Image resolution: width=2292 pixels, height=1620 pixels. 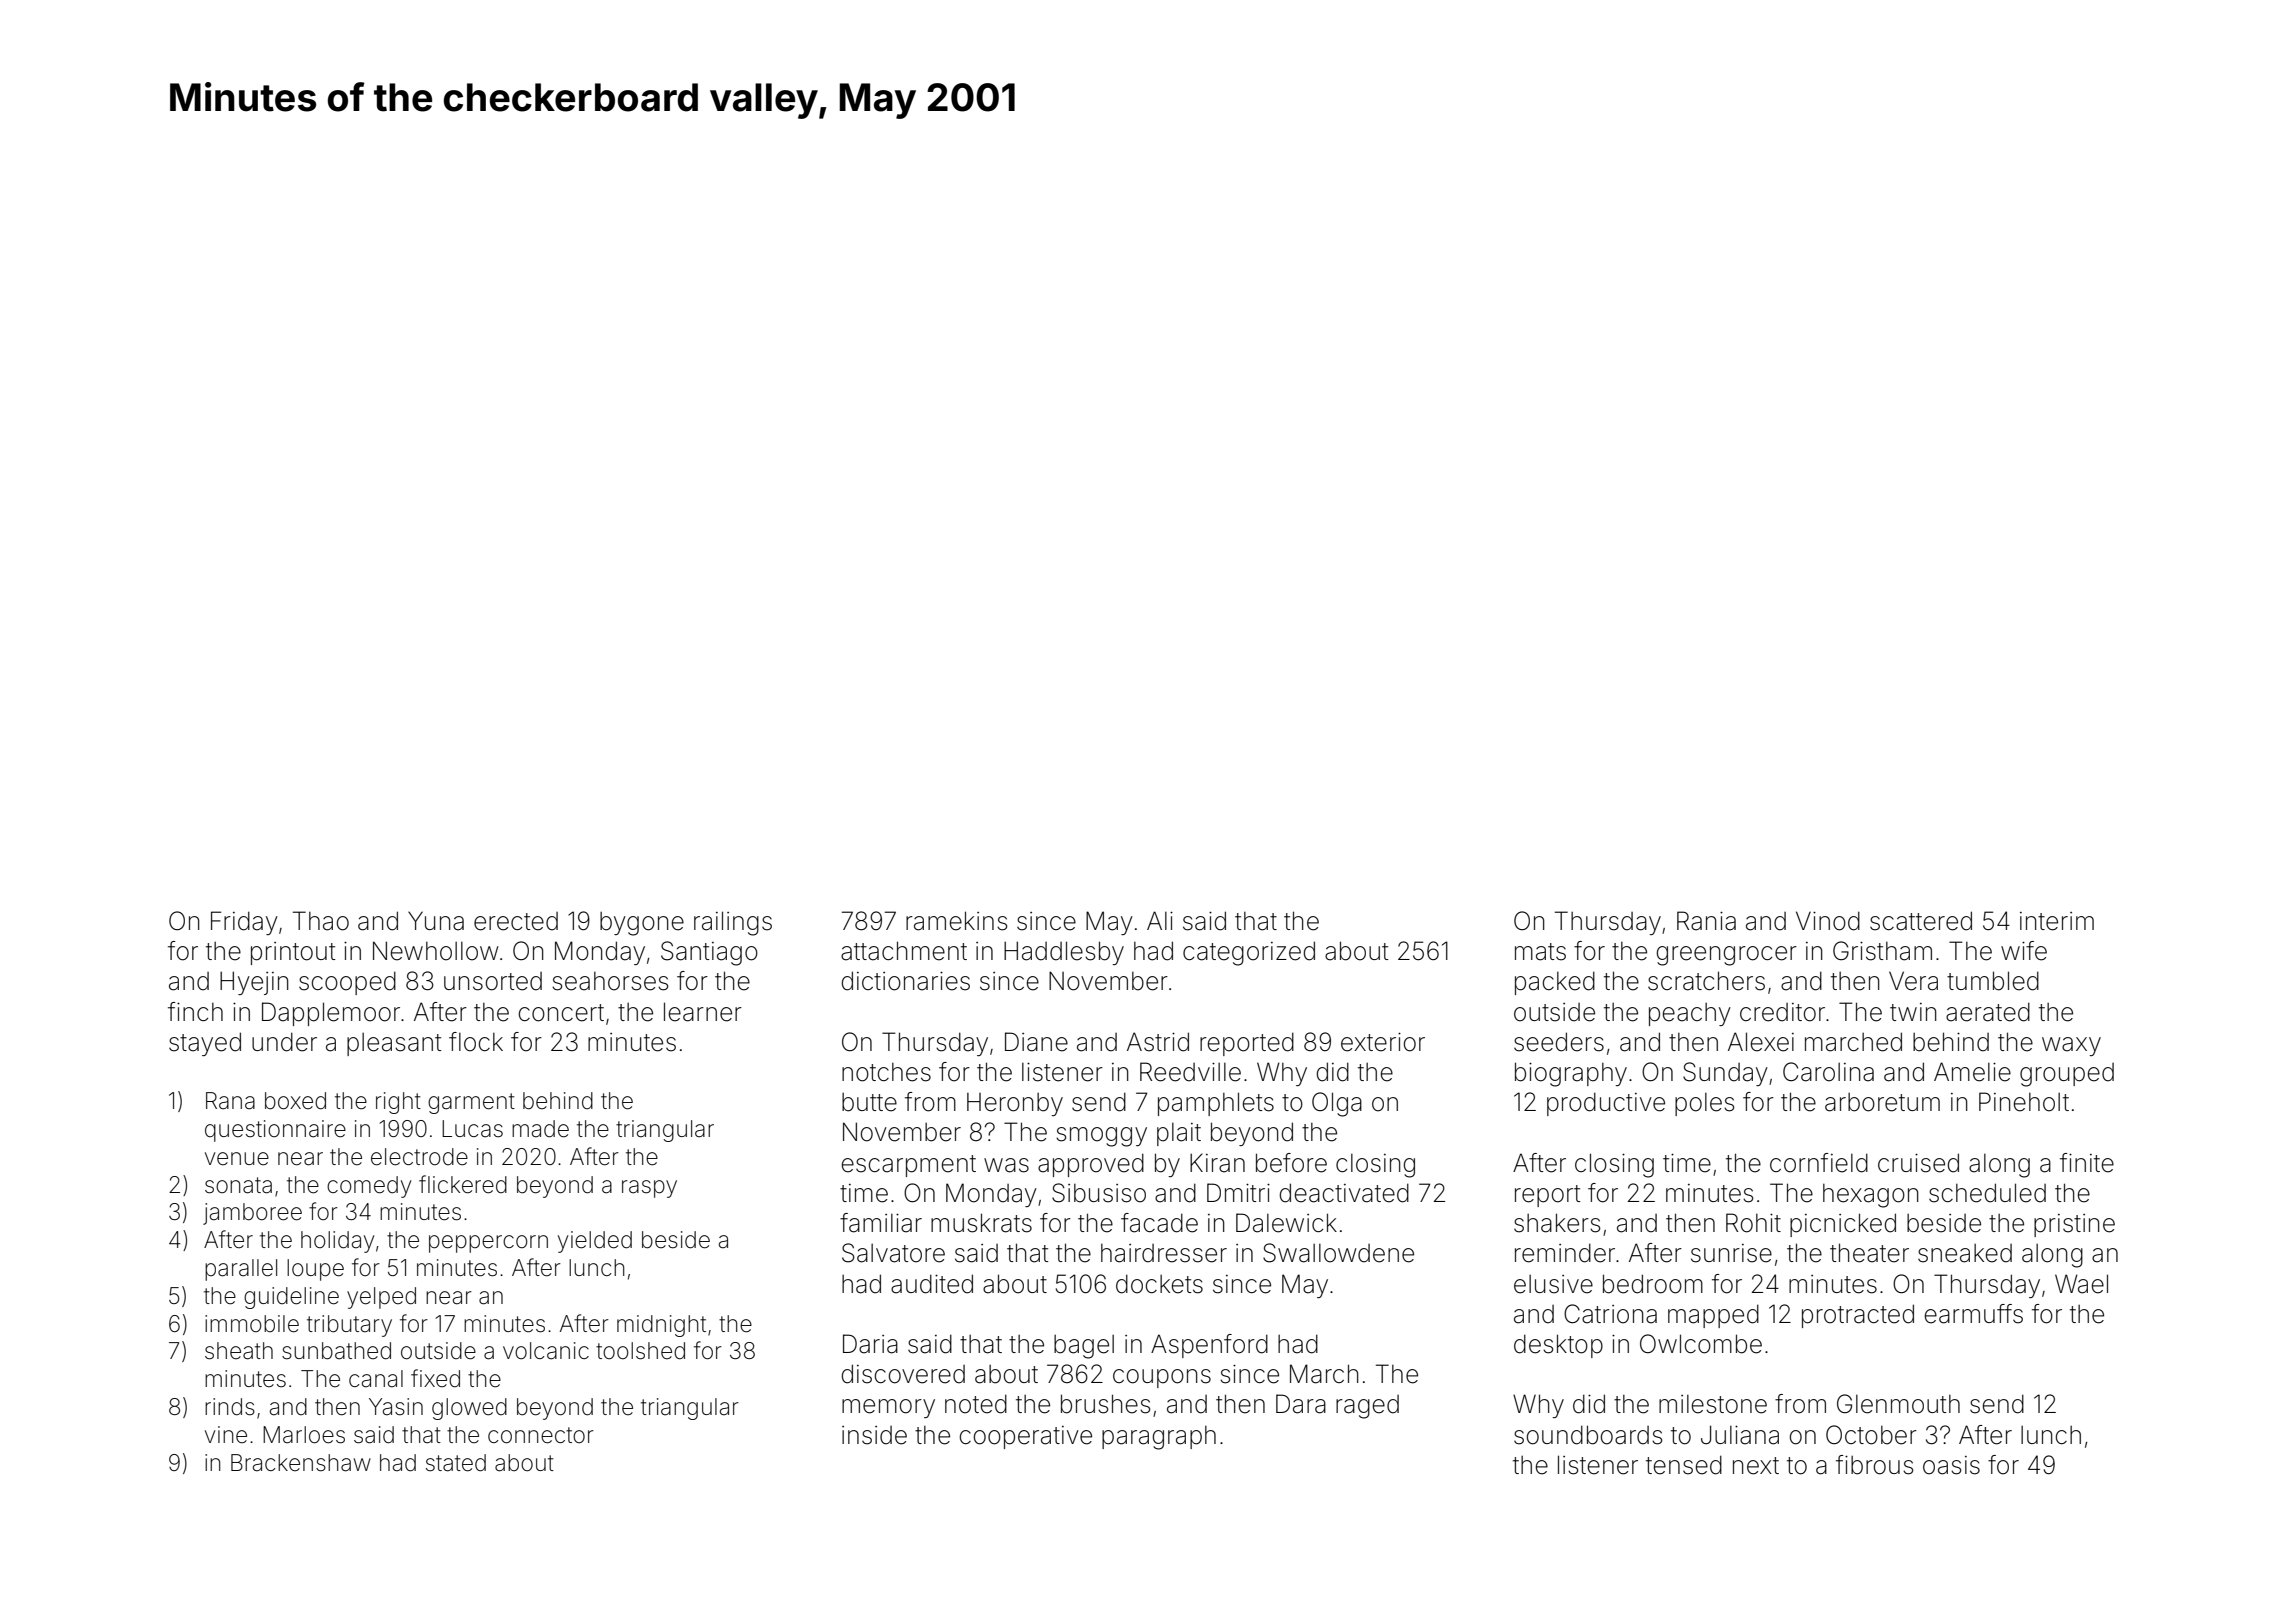 I want to click on Ali, so click(x=1160, y=920).
